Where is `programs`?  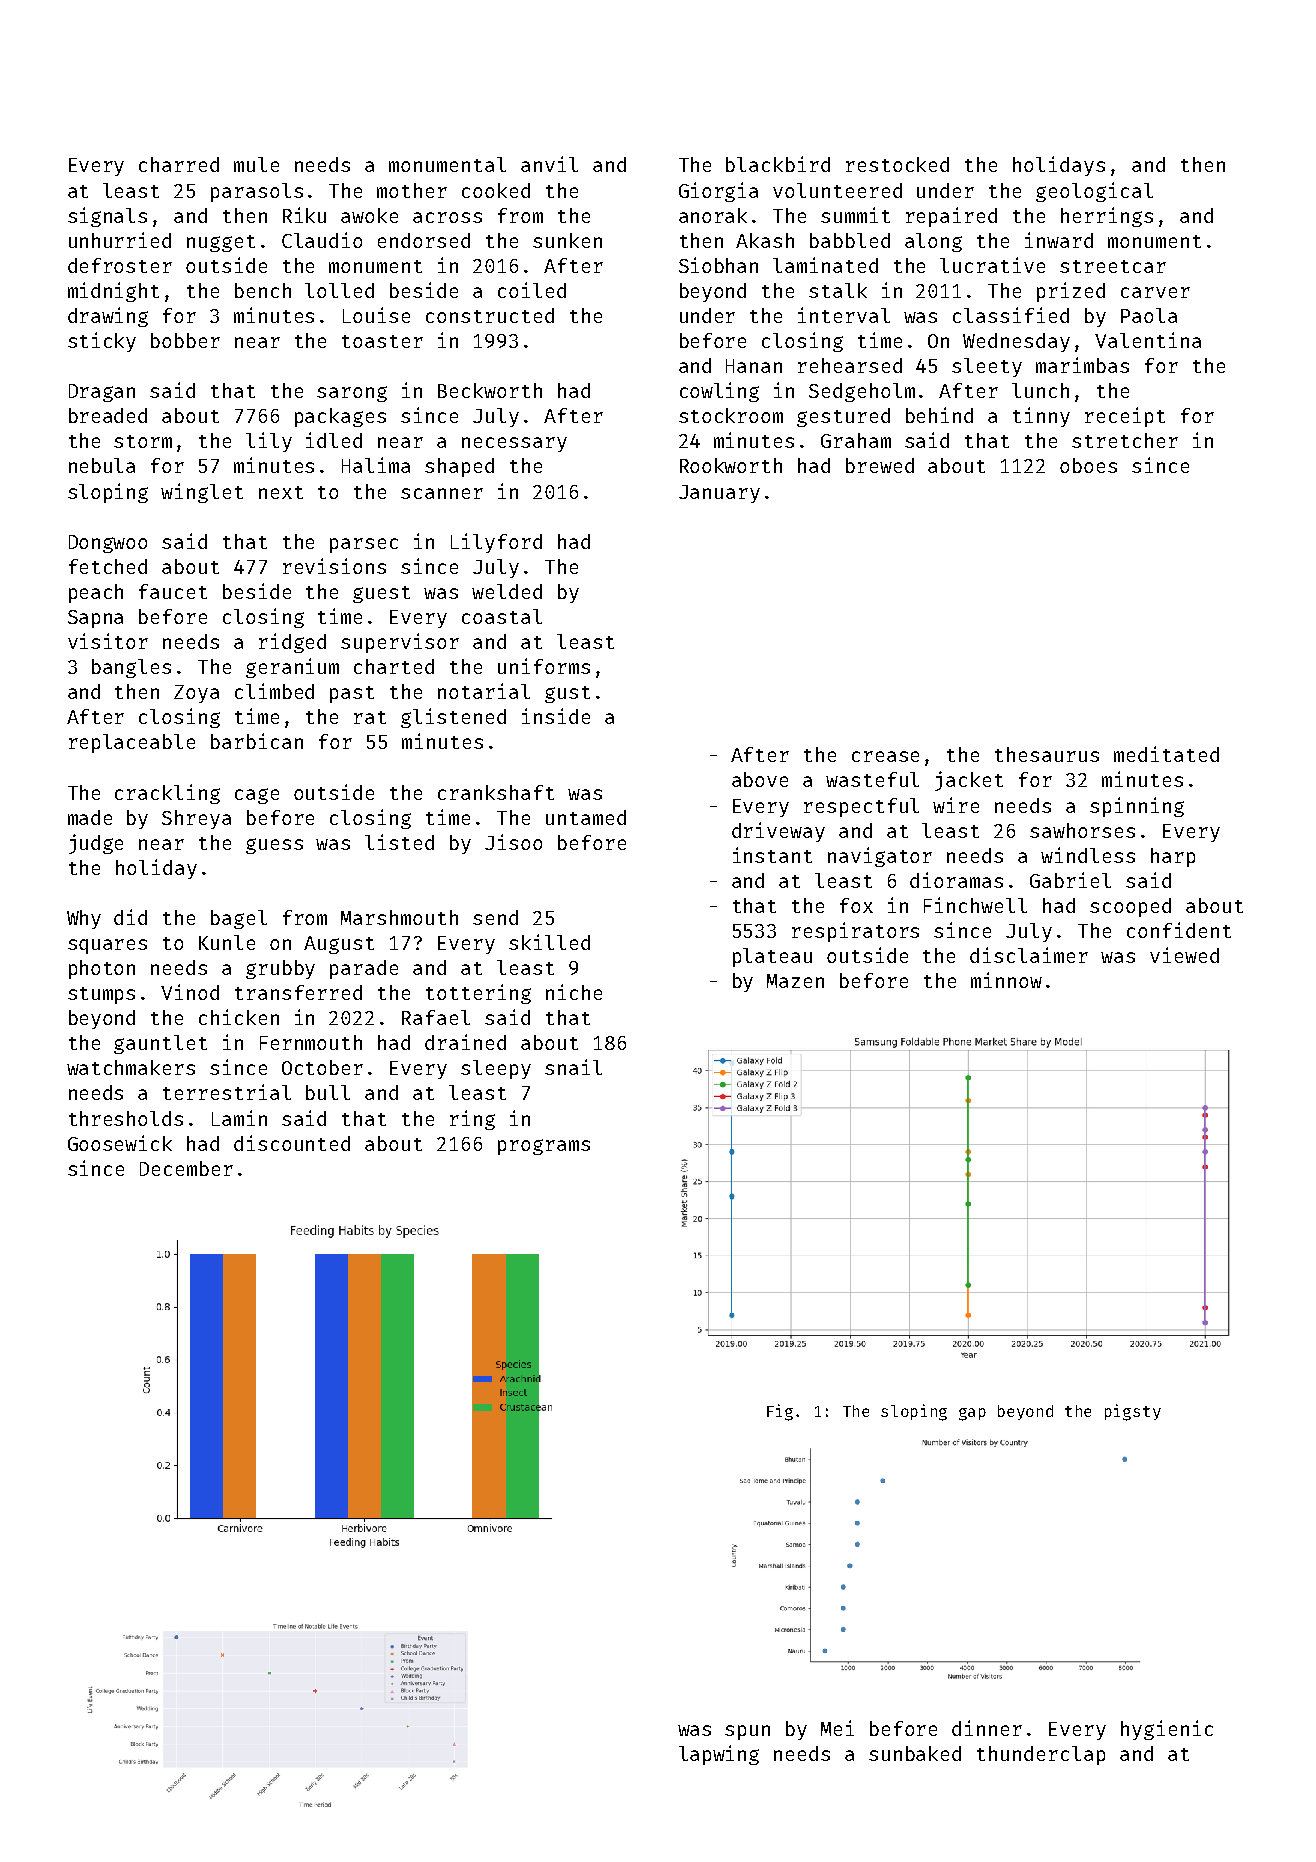
programs is located at coordinates (544, 1147).
